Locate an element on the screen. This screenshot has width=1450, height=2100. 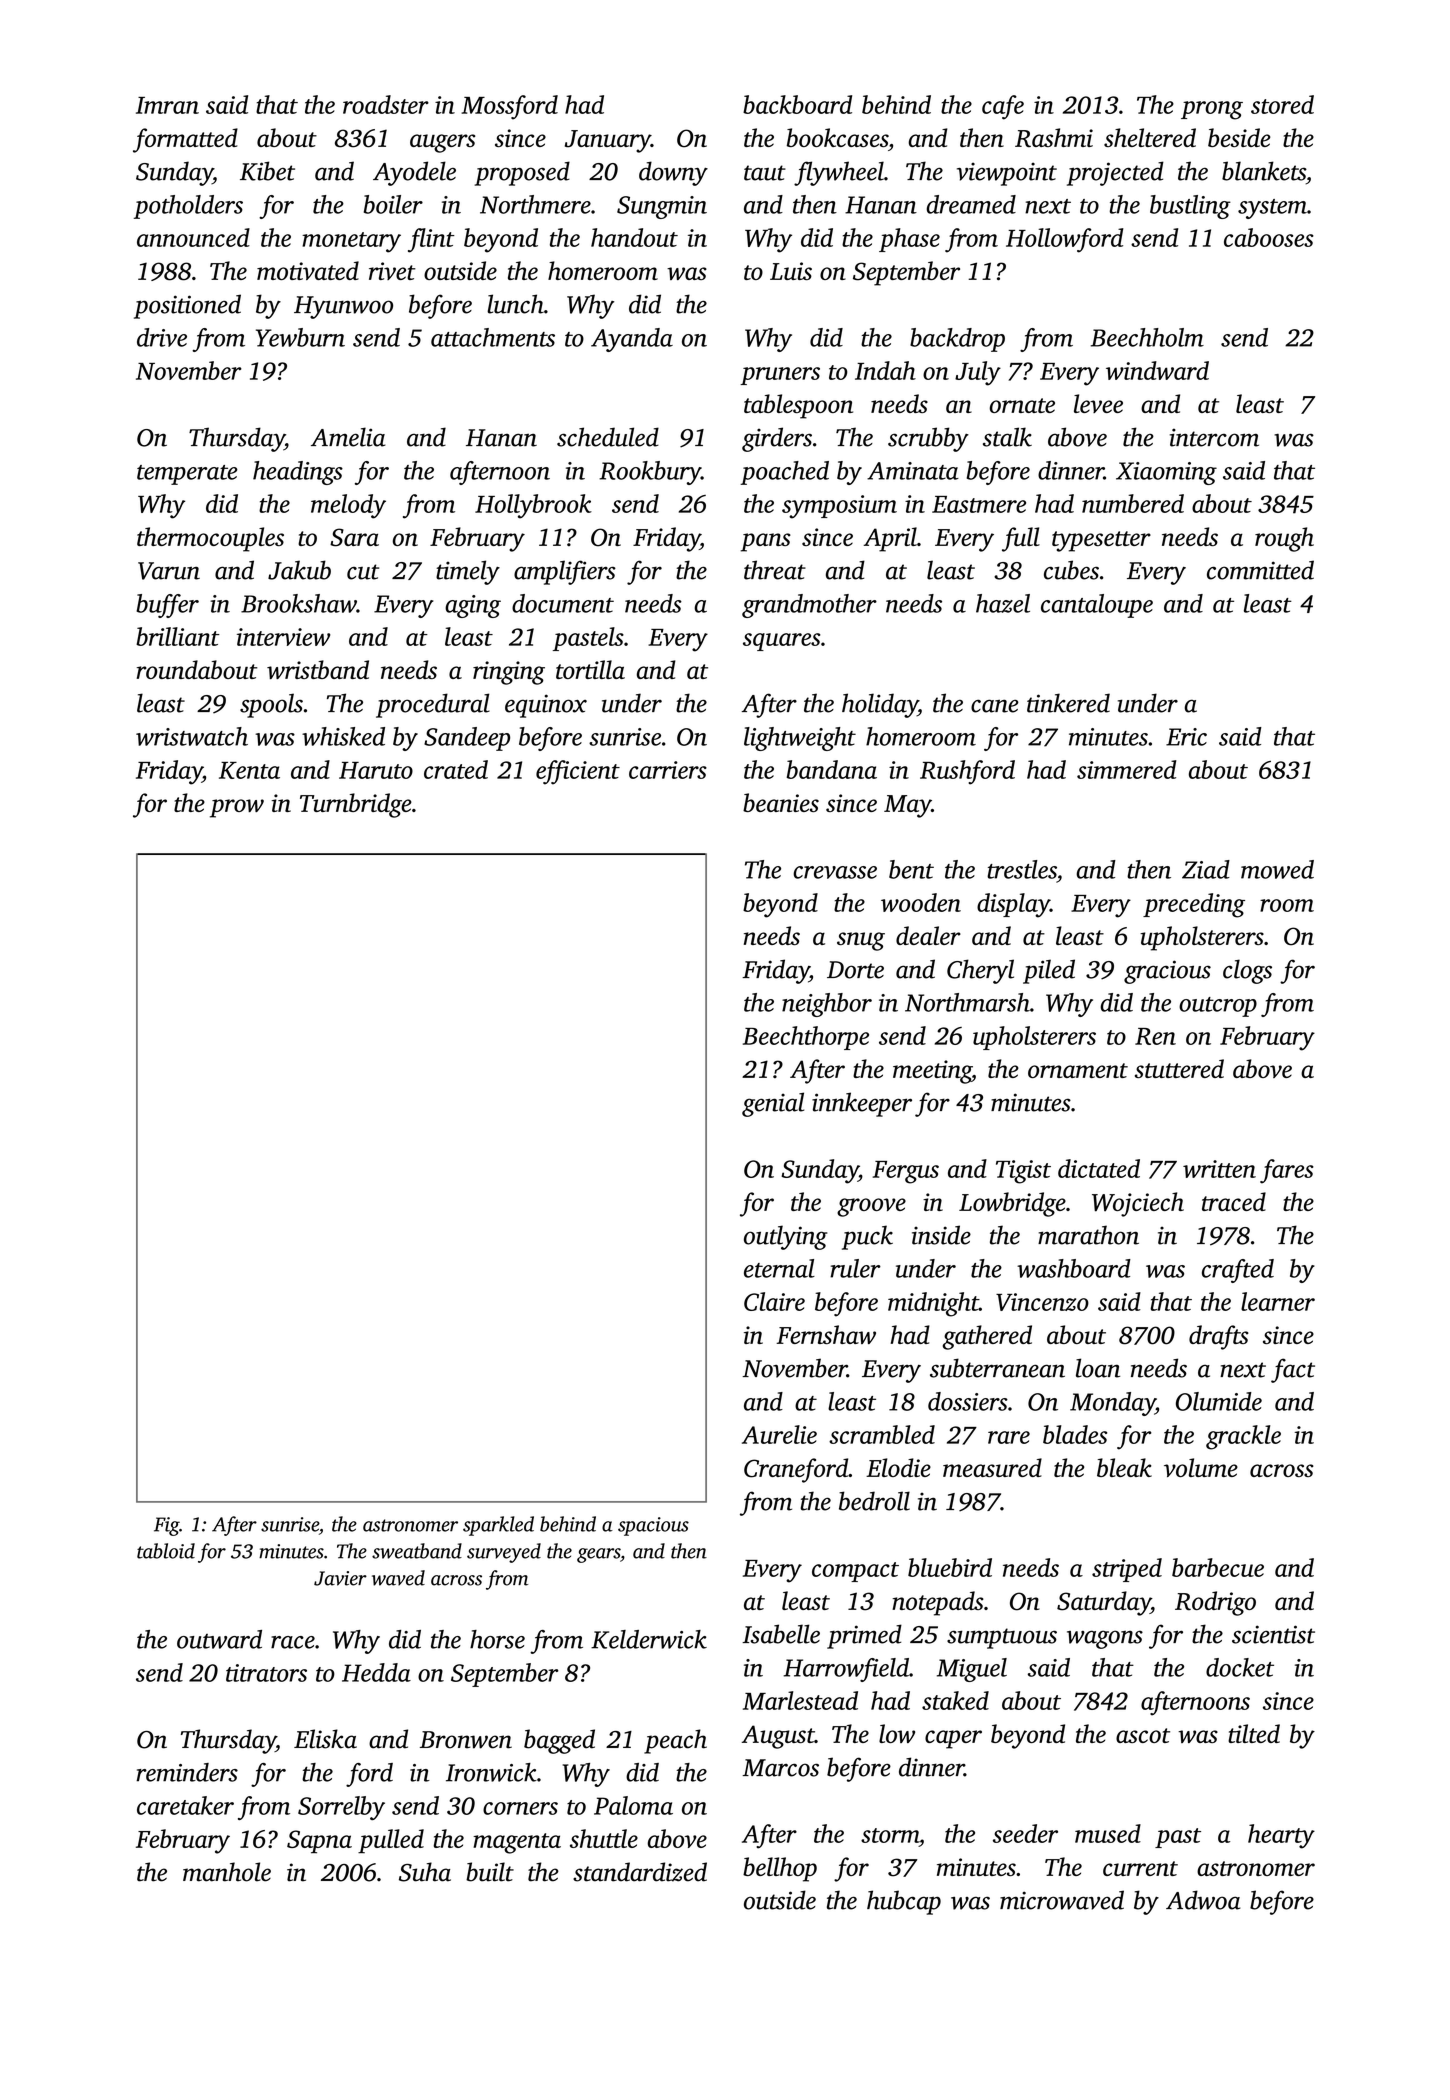
snug is located at coordinates (861, 941).
